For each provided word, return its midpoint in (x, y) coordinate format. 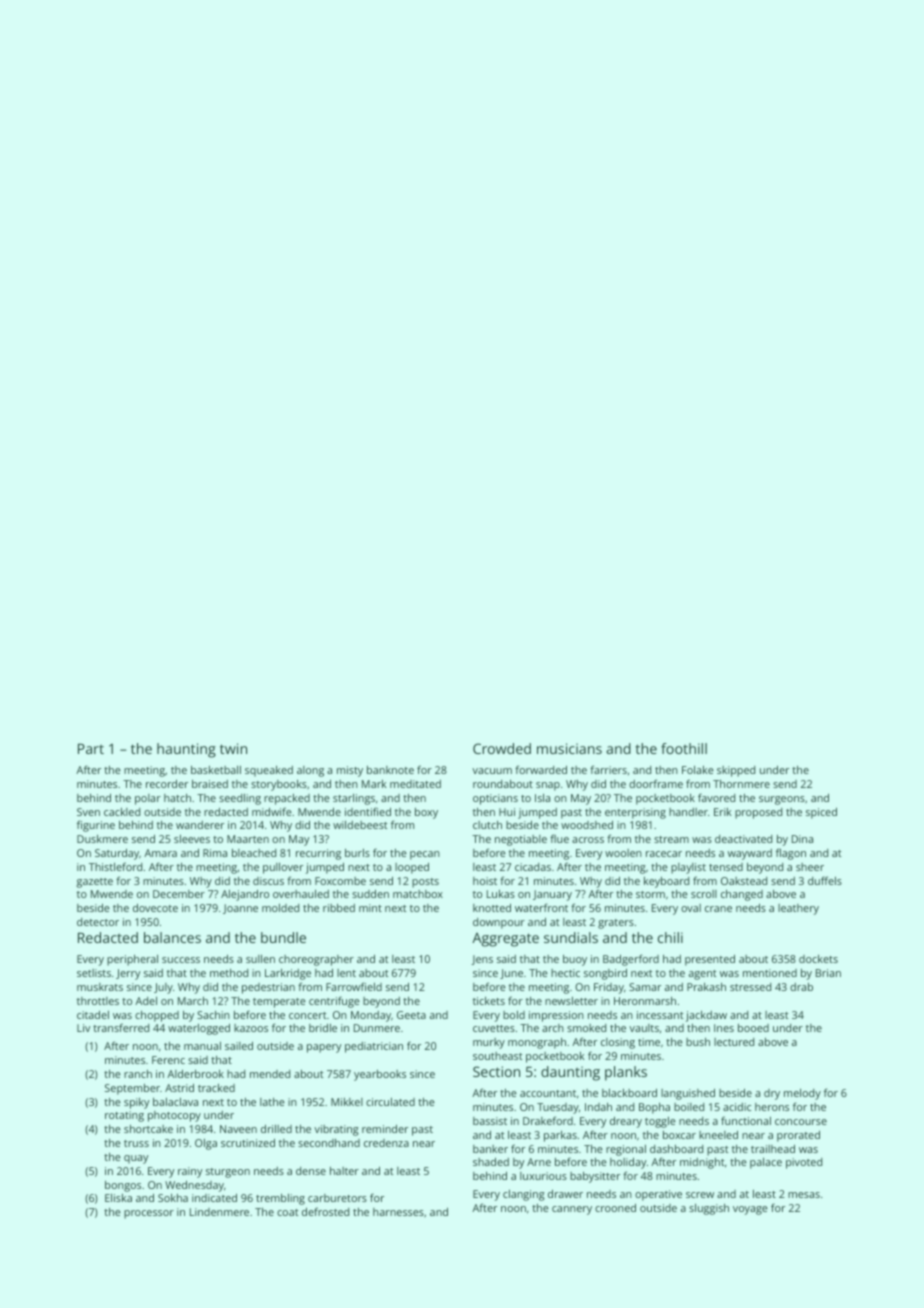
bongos (123, 1186)
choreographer (316, 960)
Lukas (501, 894)
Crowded (502, 748)
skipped (736, 771)
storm (650, 894)
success (181, 960)
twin (233, 748)
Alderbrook (195, 1074)
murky (489, 1043)
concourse (801, 1122)
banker (490, 1149)
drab (801, 987)
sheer (810, 867)
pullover (283, 868)
